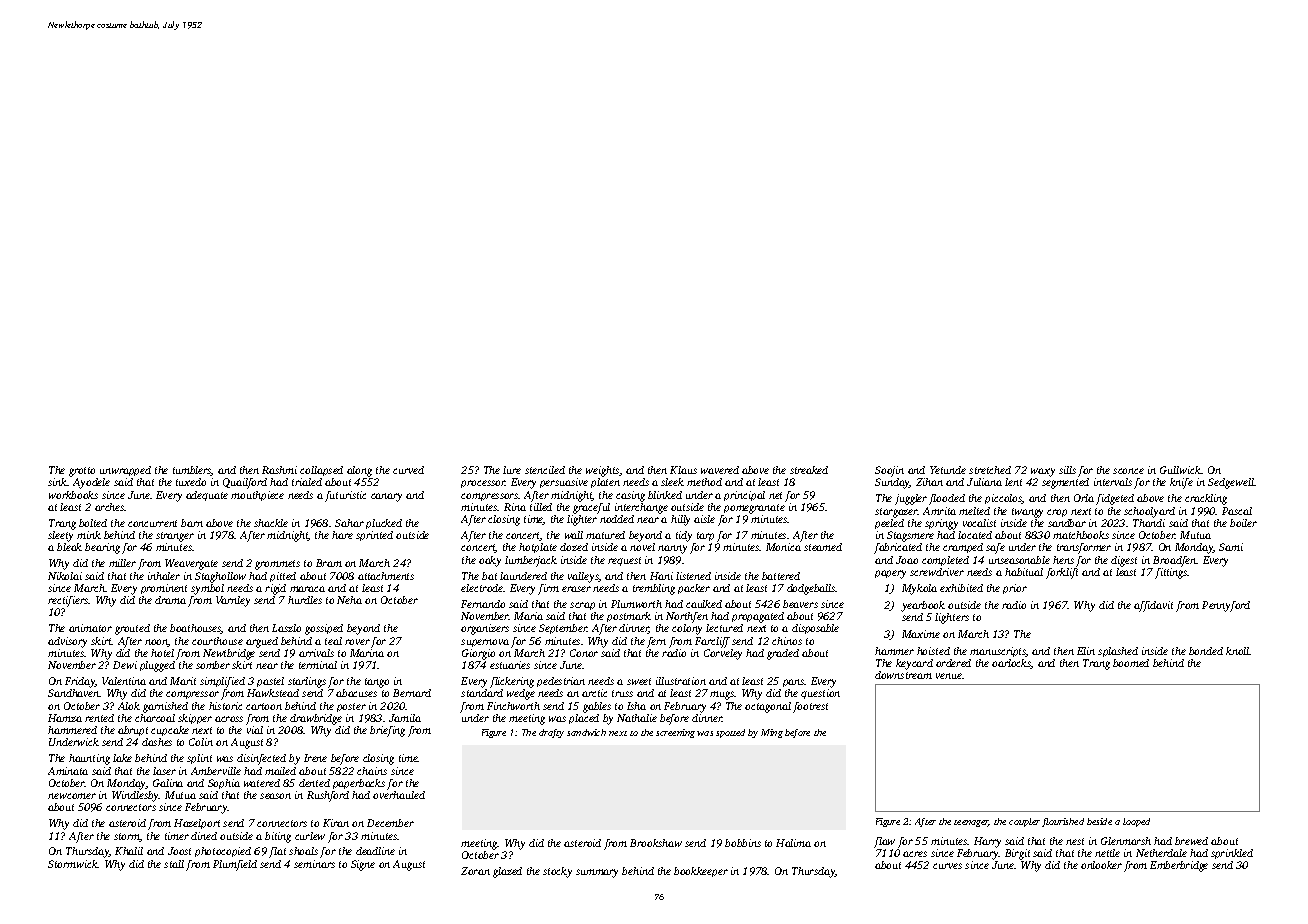 Image resolution: width=1308 pixels, height=924 pixels. Describe the element at coordinates (207, 496) in the image. I see `adequate` at that location.
